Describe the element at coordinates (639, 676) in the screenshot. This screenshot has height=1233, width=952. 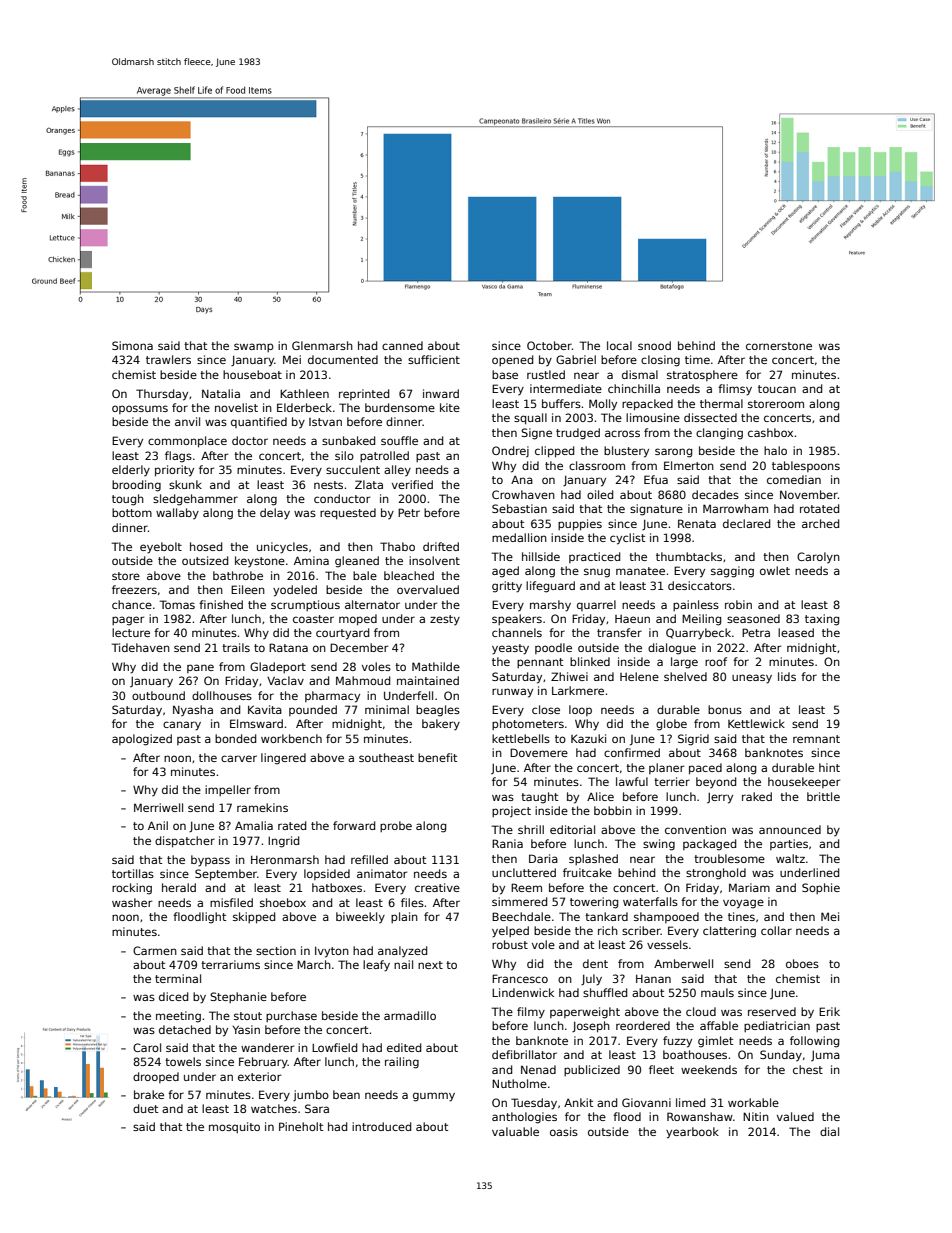
I see `Helene` at that location.
